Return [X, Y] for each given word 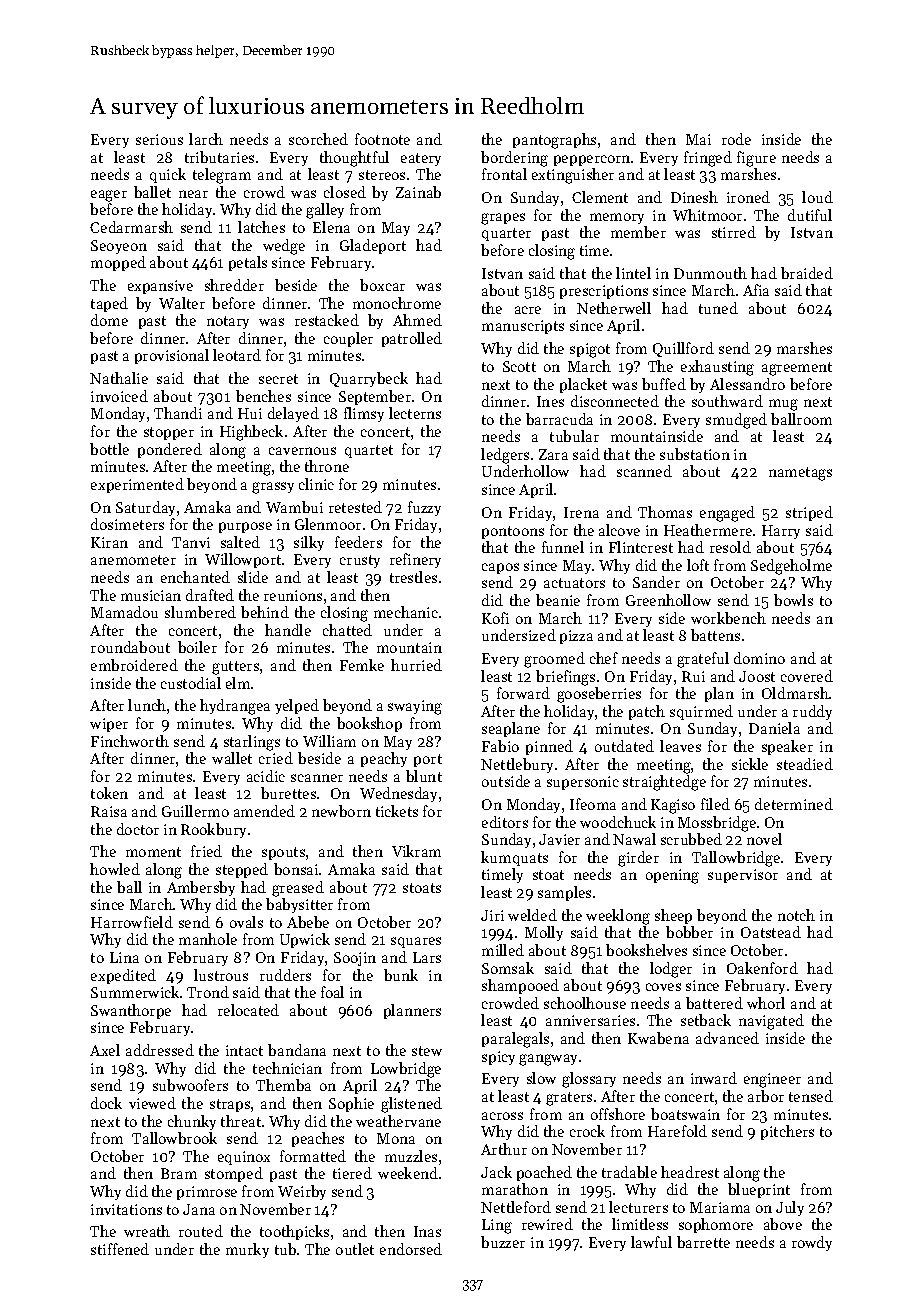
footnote [382, 139]
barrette [703, 1242]
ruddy [812, 712]
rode [736, 139]
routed [201, 1231]
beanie [558, 600]
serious [159, 139]
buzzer [503, 1242]
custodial [191, 683]
